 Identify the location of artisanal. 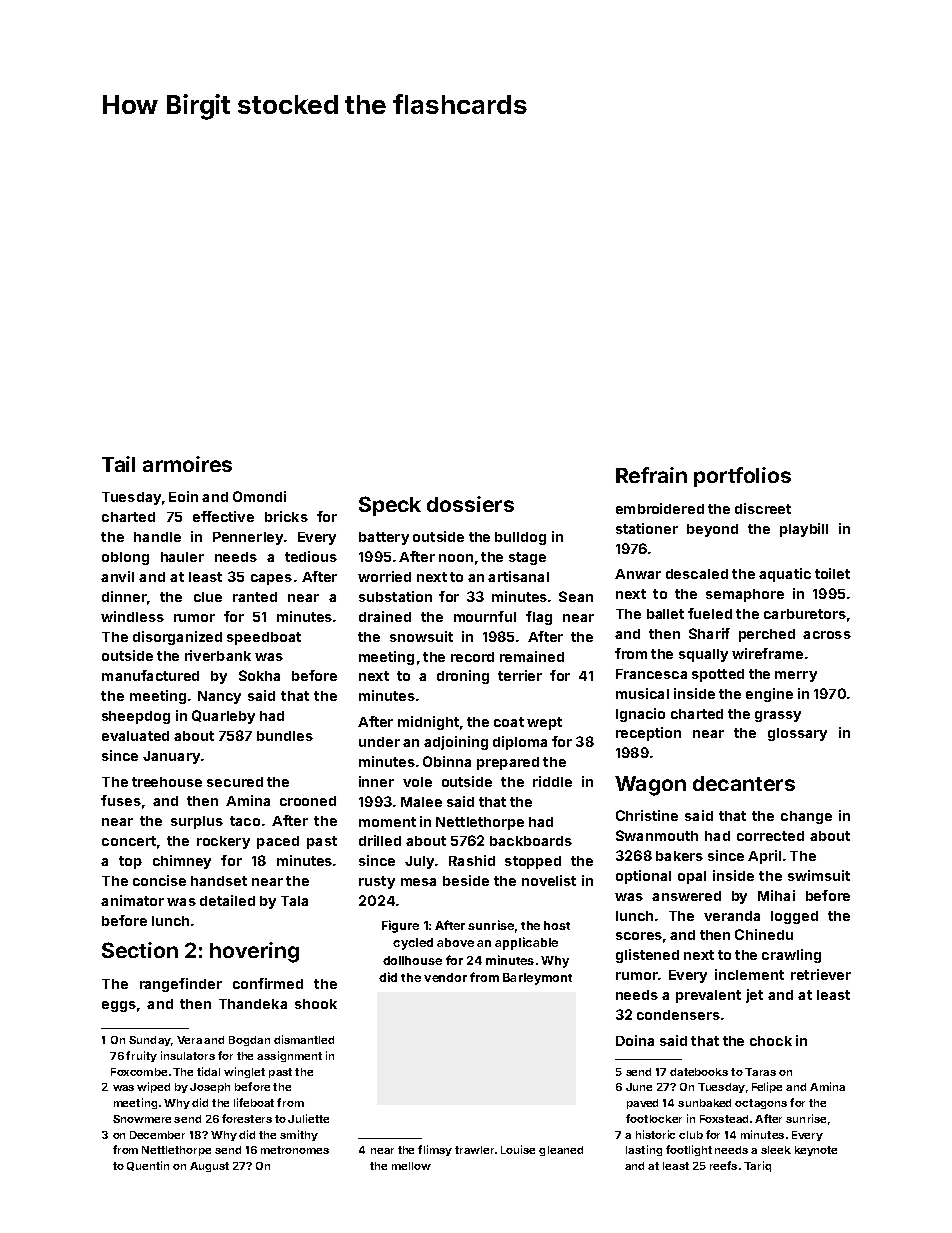
(518, 576).
